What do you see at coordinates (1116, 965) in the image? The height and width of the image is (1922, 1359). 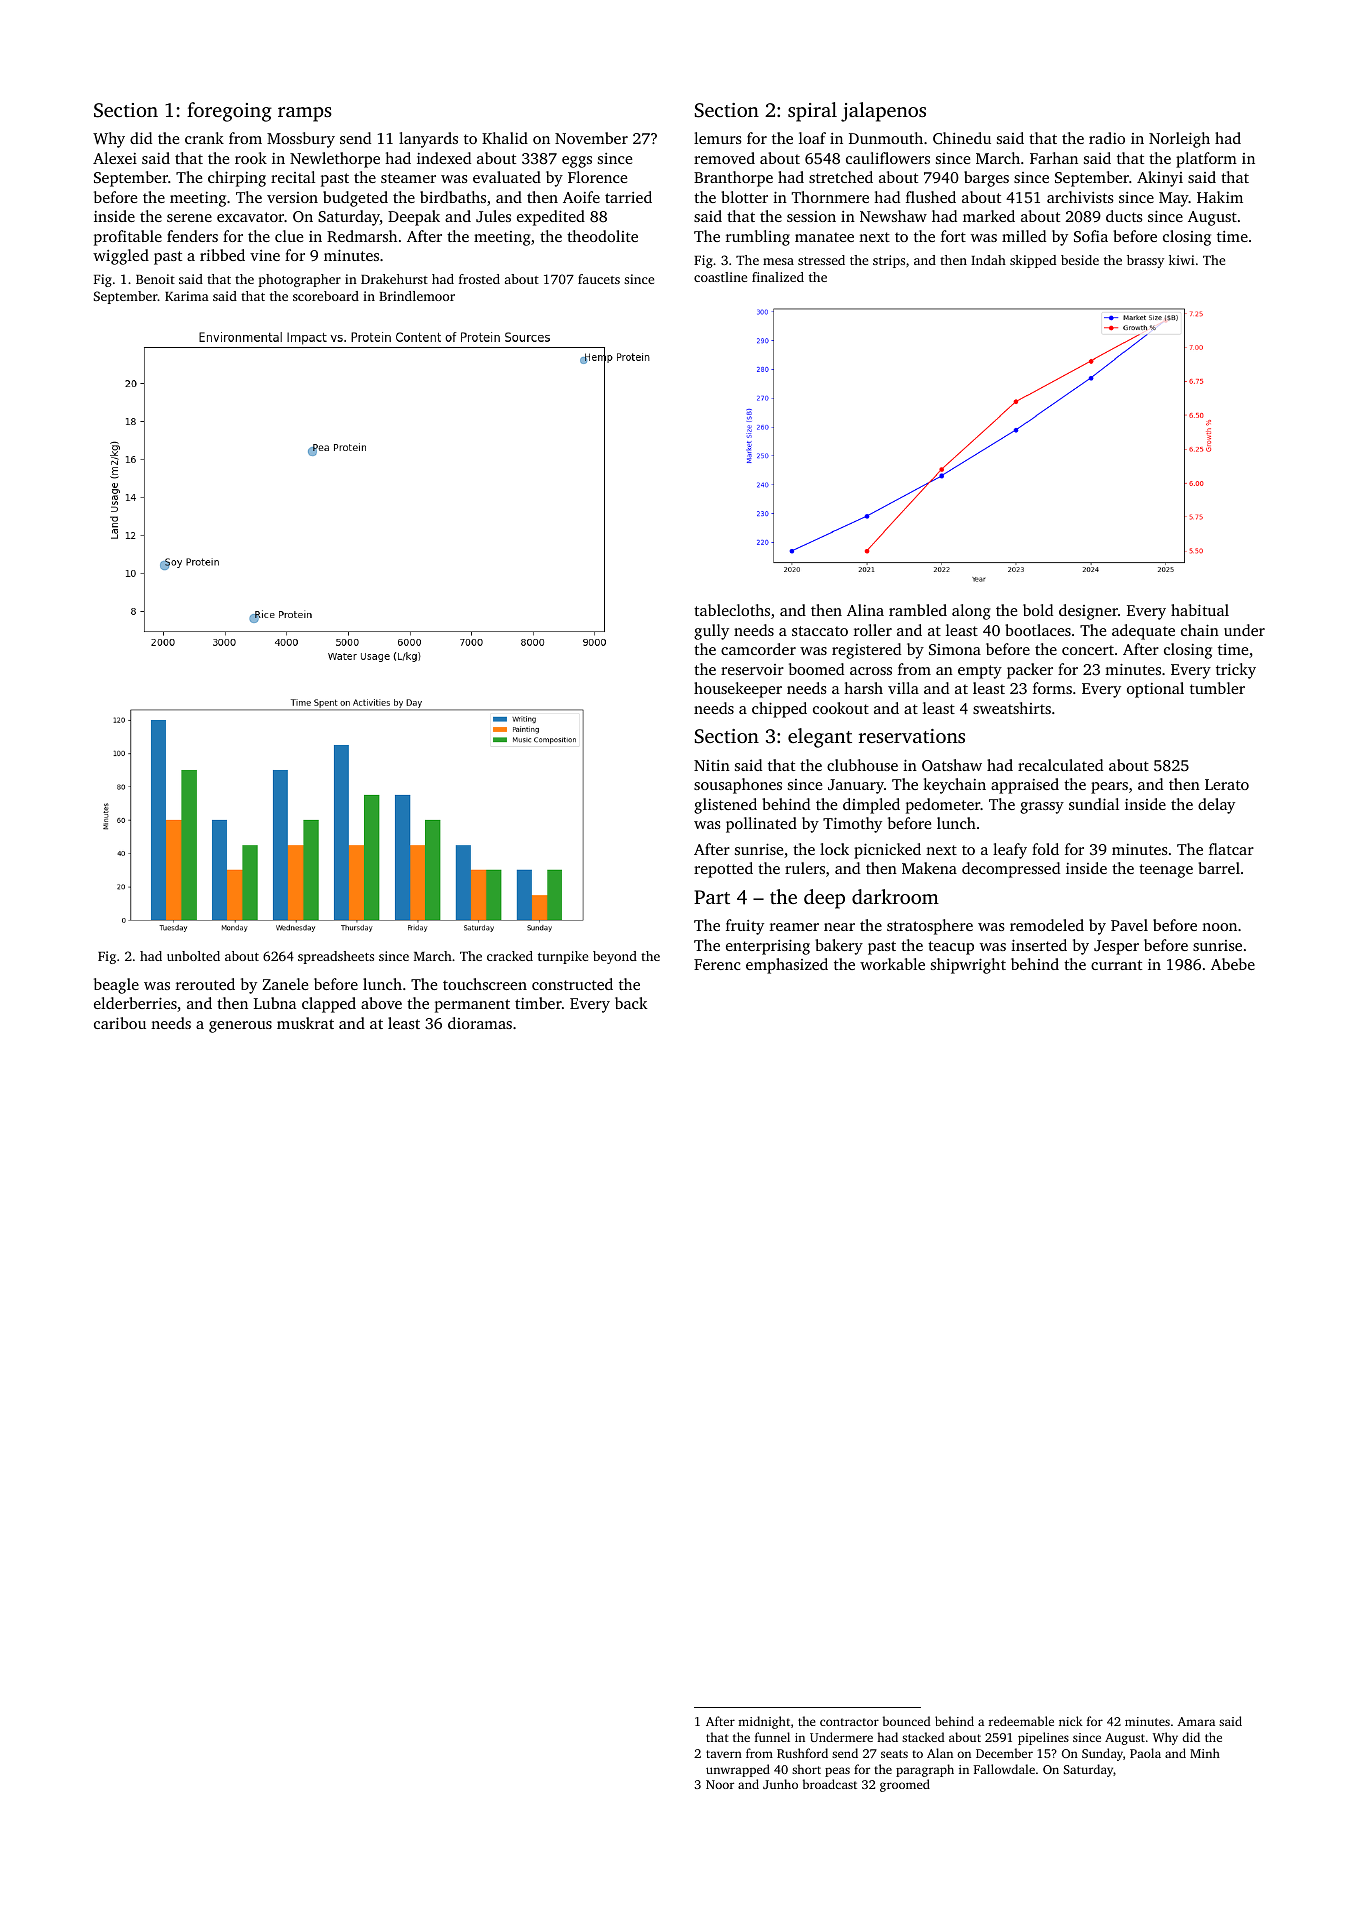 I see `currant` at bounding box center [1116, 965].
